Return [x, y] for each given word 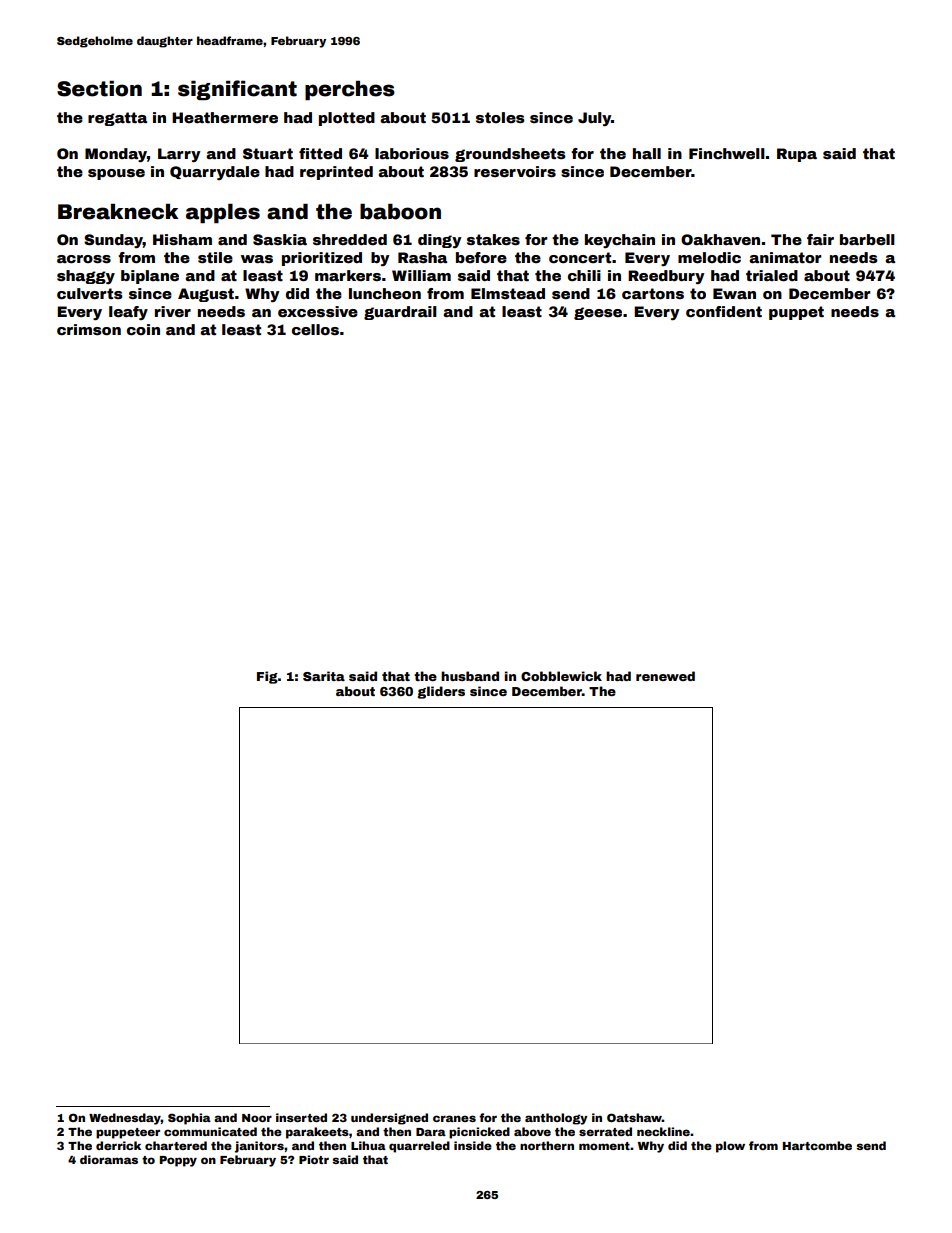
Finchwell [727, 153]
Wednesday [125, 1119]
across [84, 259]
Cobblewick [561, 676]
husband [470, 676]
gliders [441, 692]
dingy [439, 241]
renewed [665, 676]
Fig [267, 677]
